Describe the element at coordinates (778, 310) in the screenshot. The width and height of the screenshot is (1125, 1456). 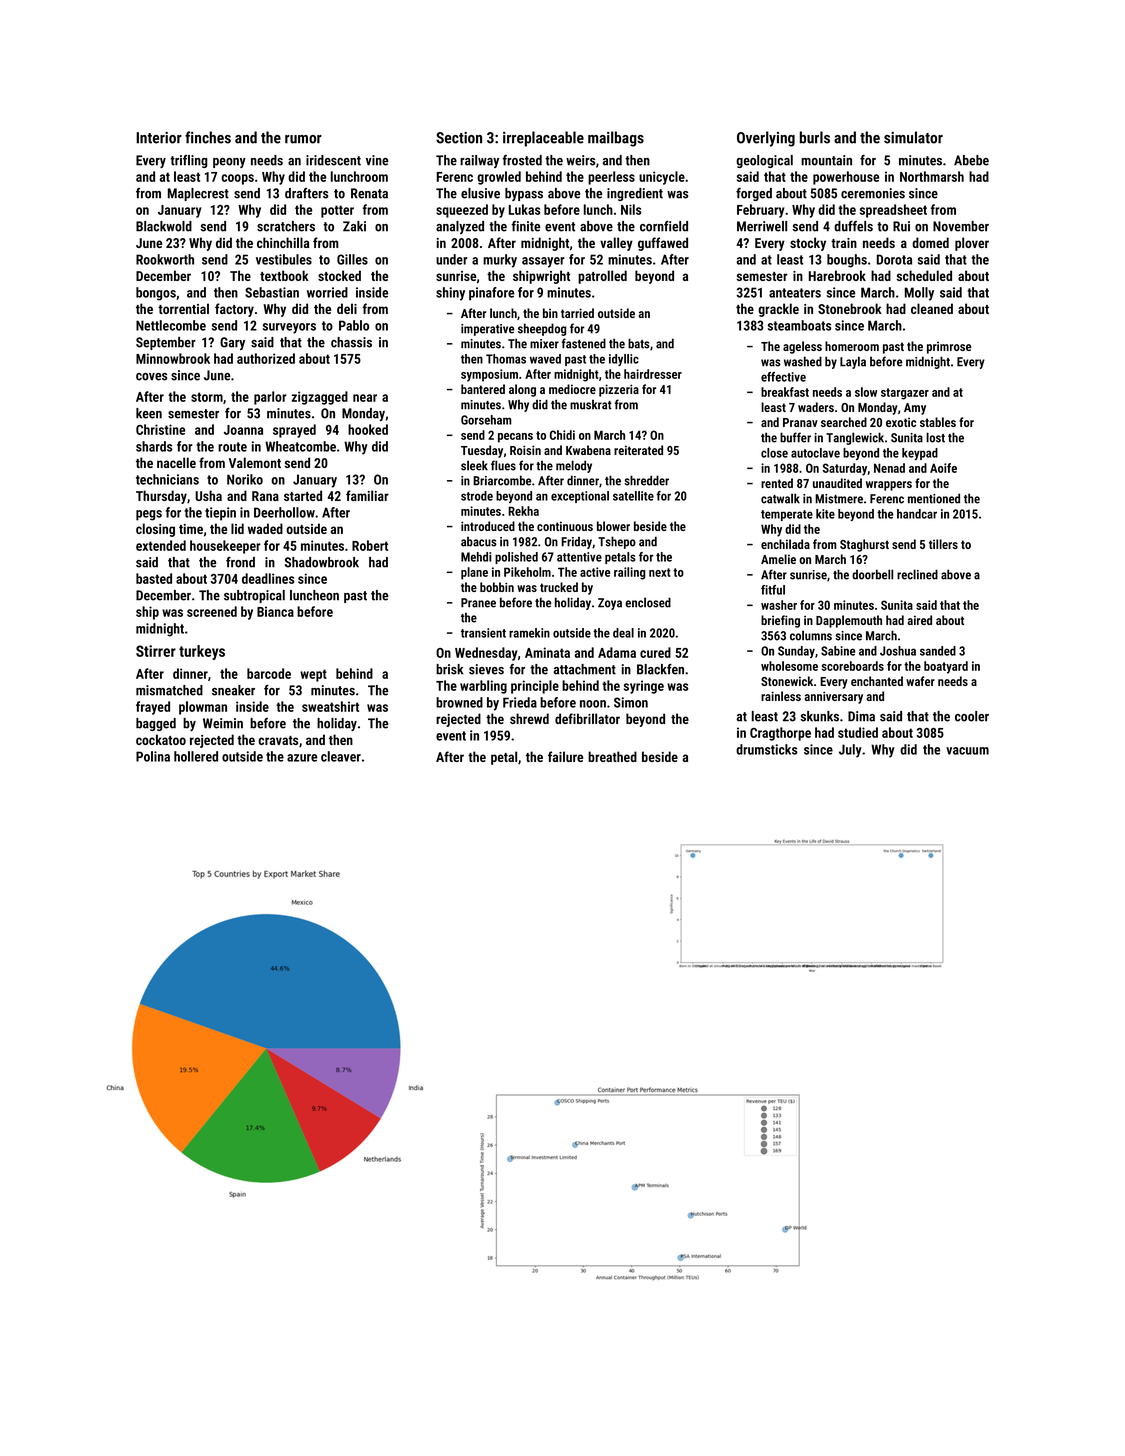
I see `grackle` at that location.
